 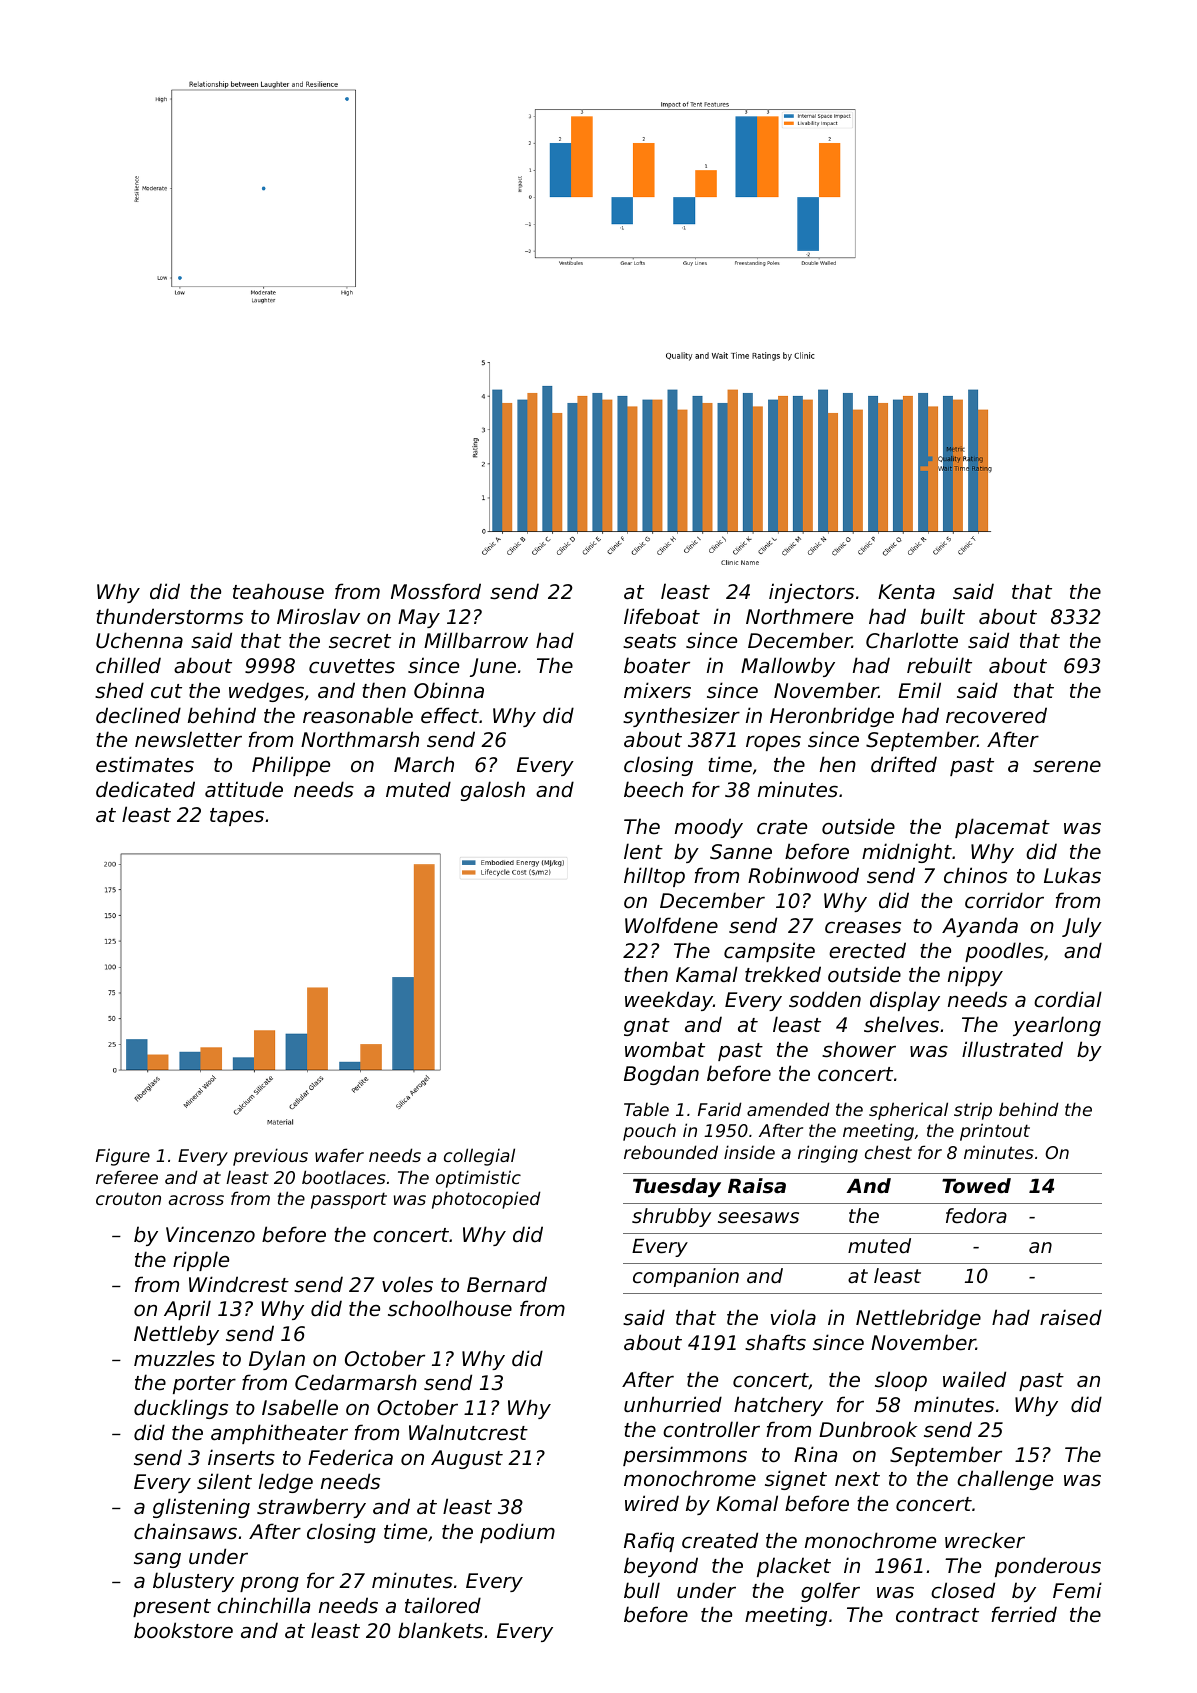 I want to click on weekday, so click(x=669, y=1001).
